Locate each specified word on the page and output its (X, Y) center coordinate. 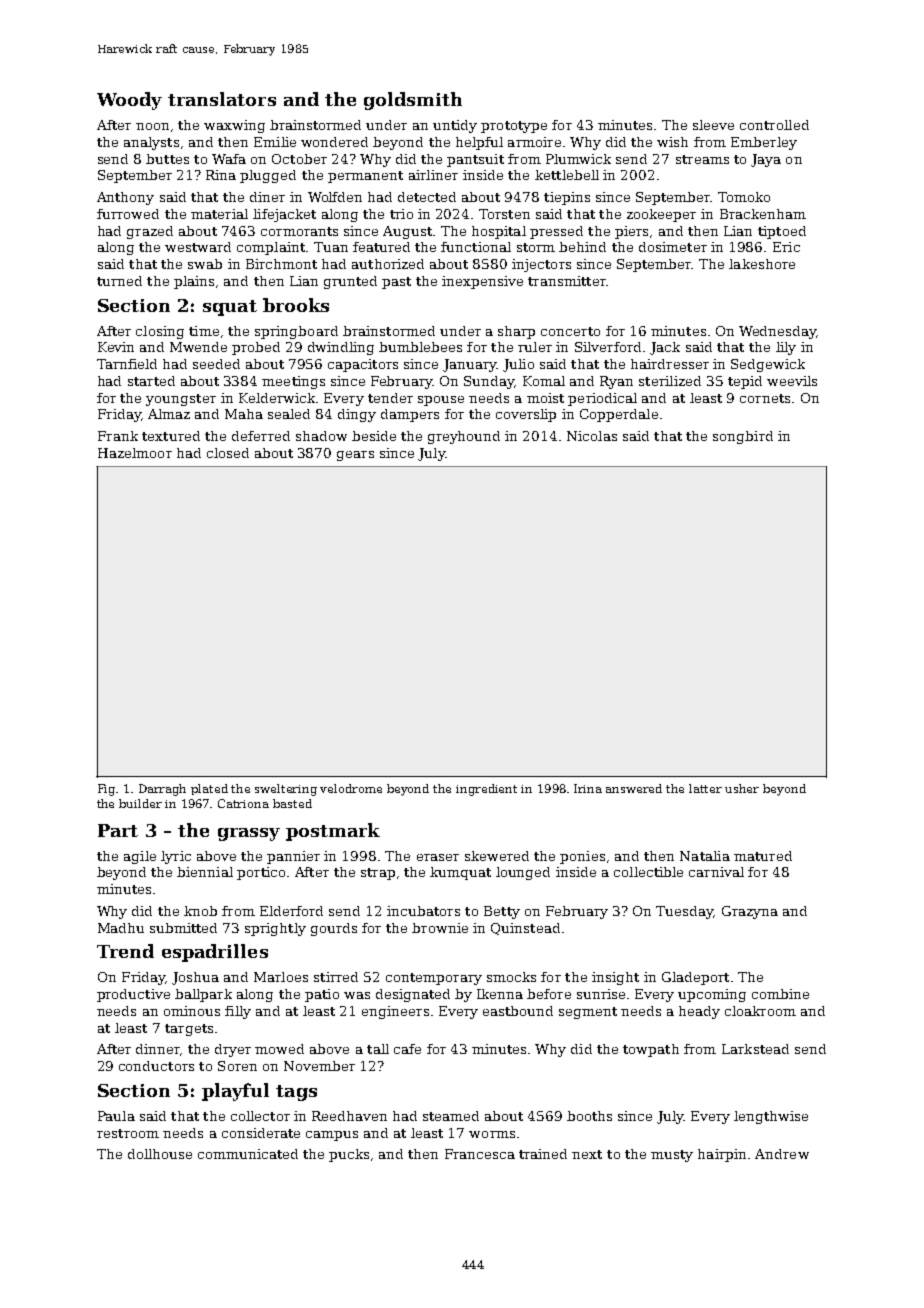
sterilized (670, 381)
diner (267, 197)
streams (702, 159)
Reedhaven (349, 1116)
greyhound (464, 437)
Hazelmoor (135, 453)
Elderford (291, 911)
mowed (279, 1049)
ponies (582, 857)
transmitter (567, 281)
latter (705, 788)
